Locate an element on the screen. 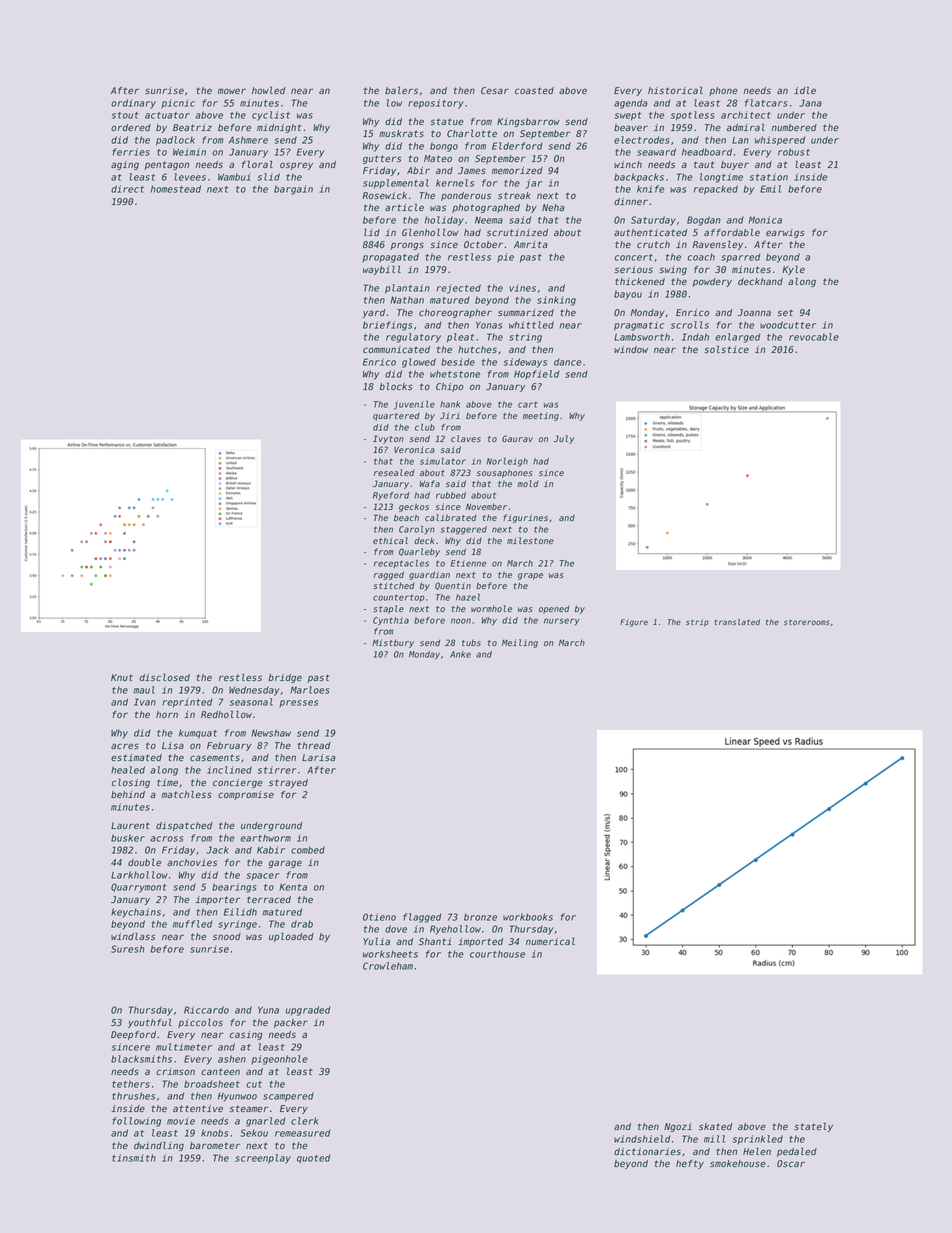 The height and width of the screenshot is (1233, 952). concert is located at coordinates (634, 257).
